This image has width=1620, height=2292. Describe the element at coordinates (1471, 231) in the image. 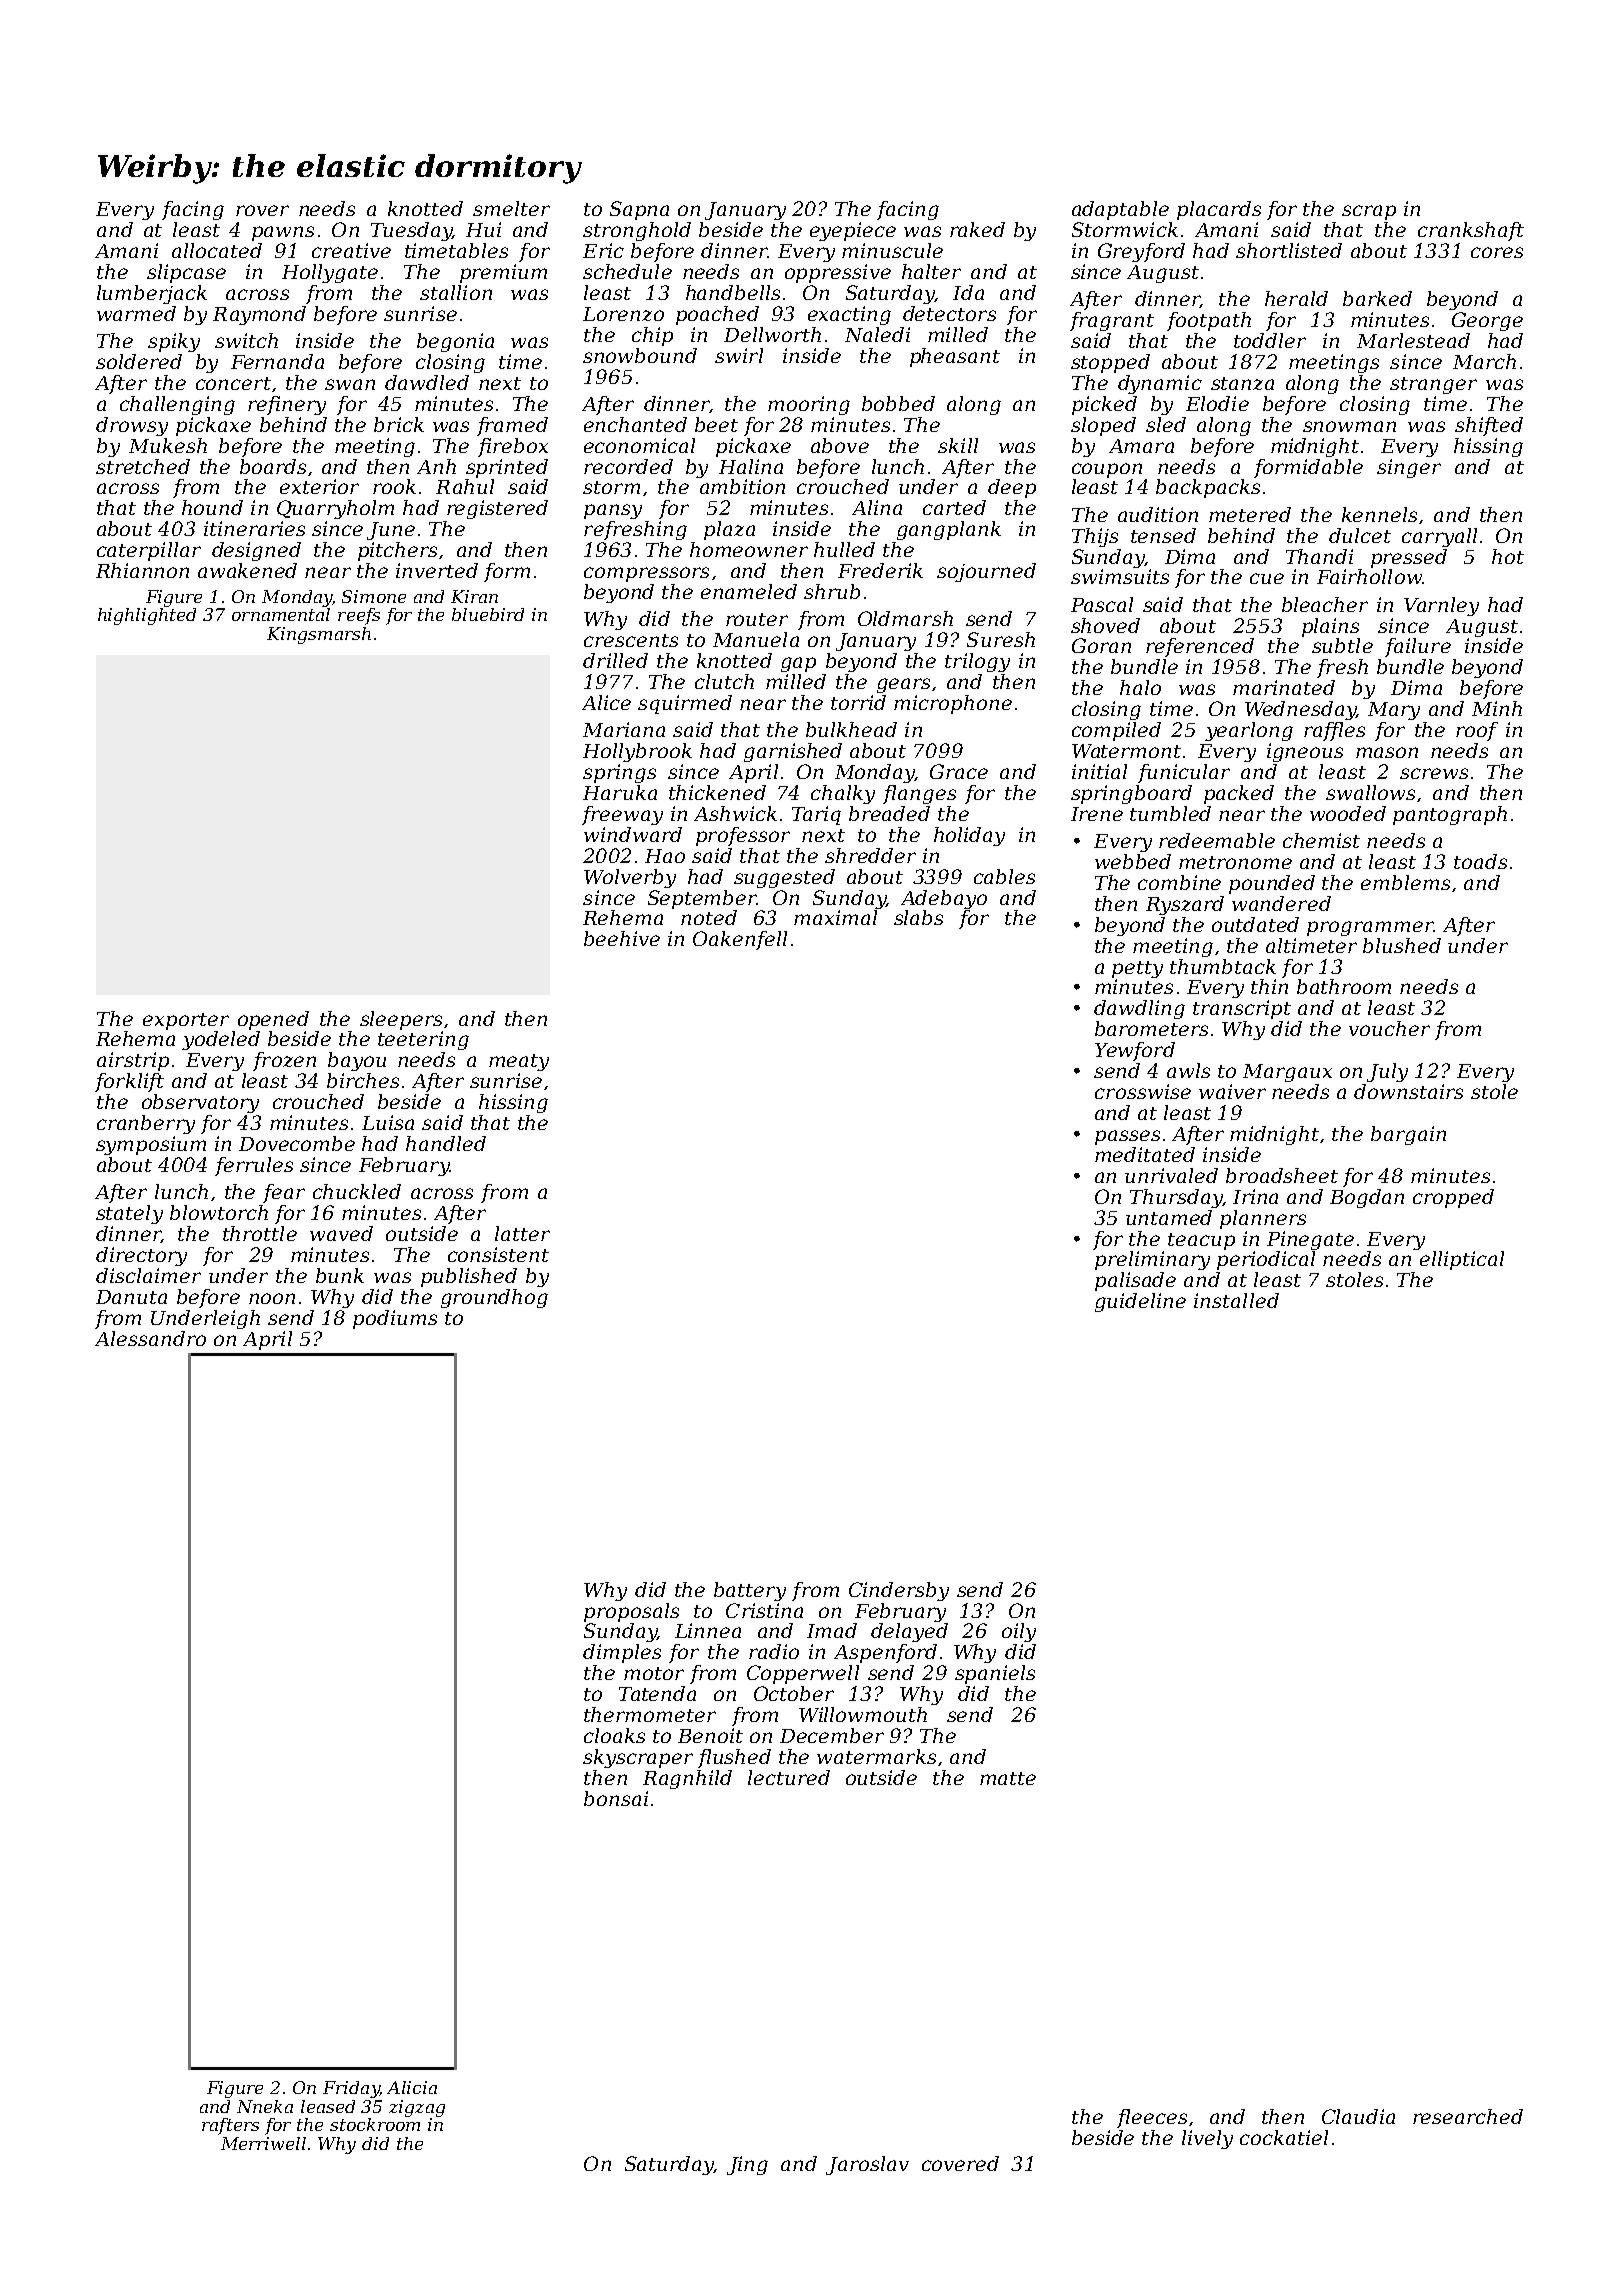

I see `crankshaft` at that location.
